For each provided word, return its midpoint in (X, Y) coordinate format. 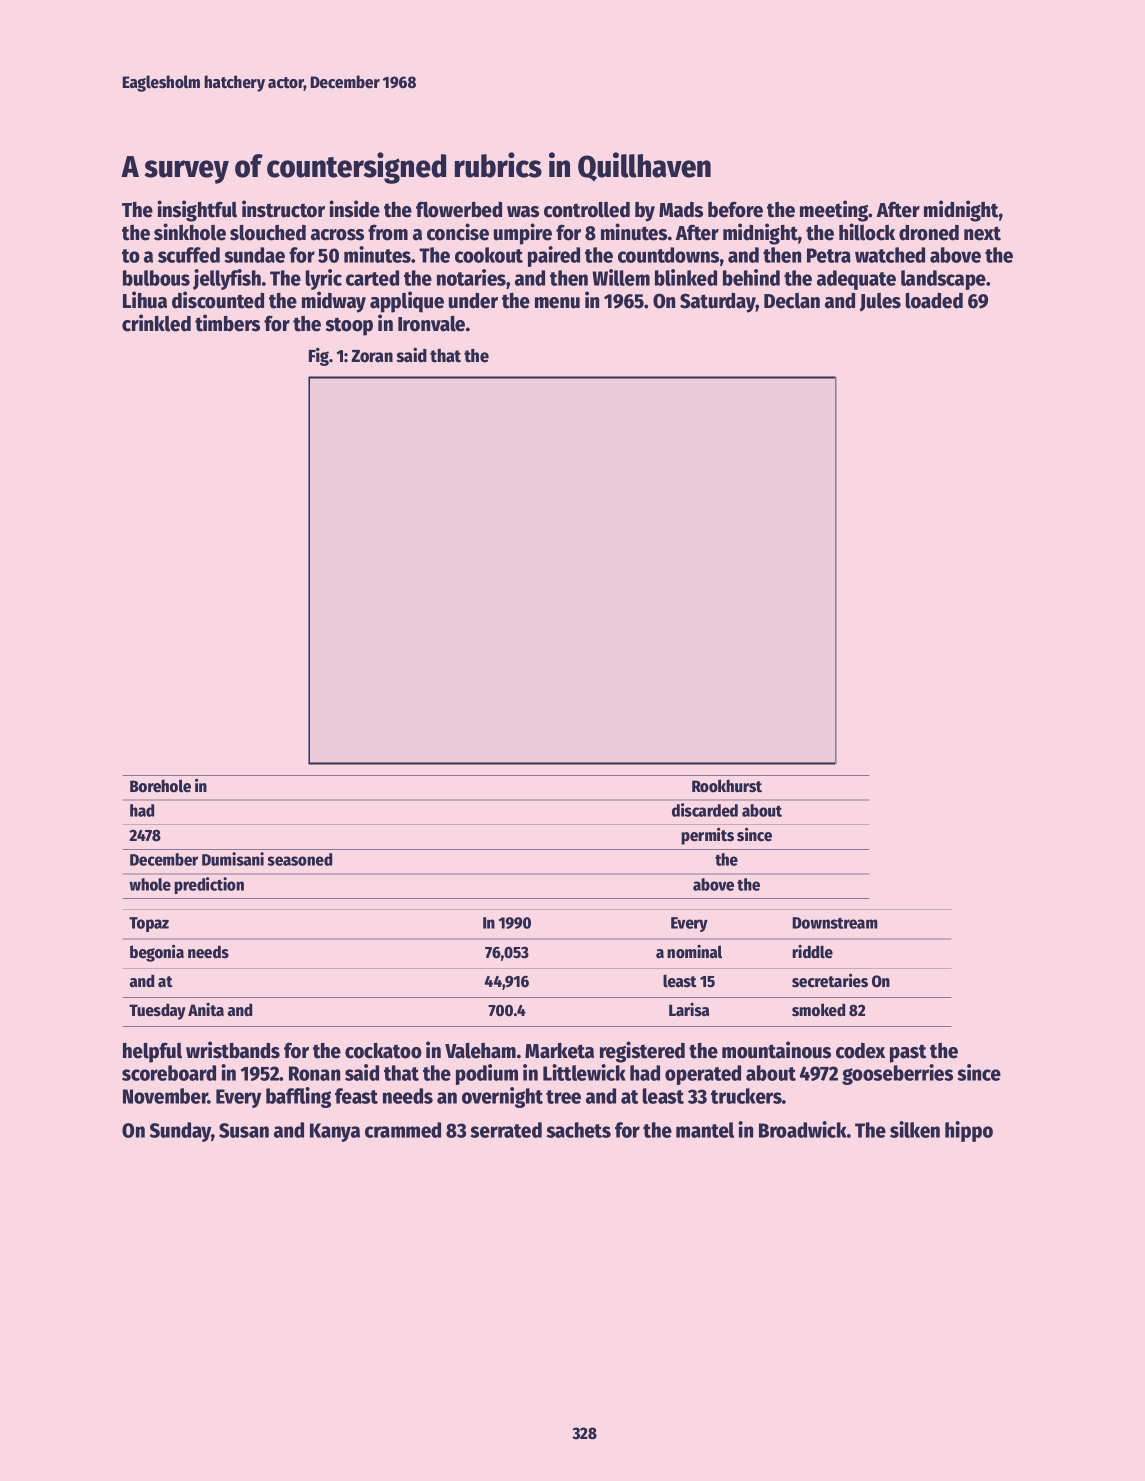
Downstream (835, 923)
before (735, 209)
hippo (969, 1131)
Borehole (160, 786)
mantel (705, 1130)
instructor (283, 209)
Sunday (180, 1132)
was (523, 212)
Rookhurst (727, 786)
